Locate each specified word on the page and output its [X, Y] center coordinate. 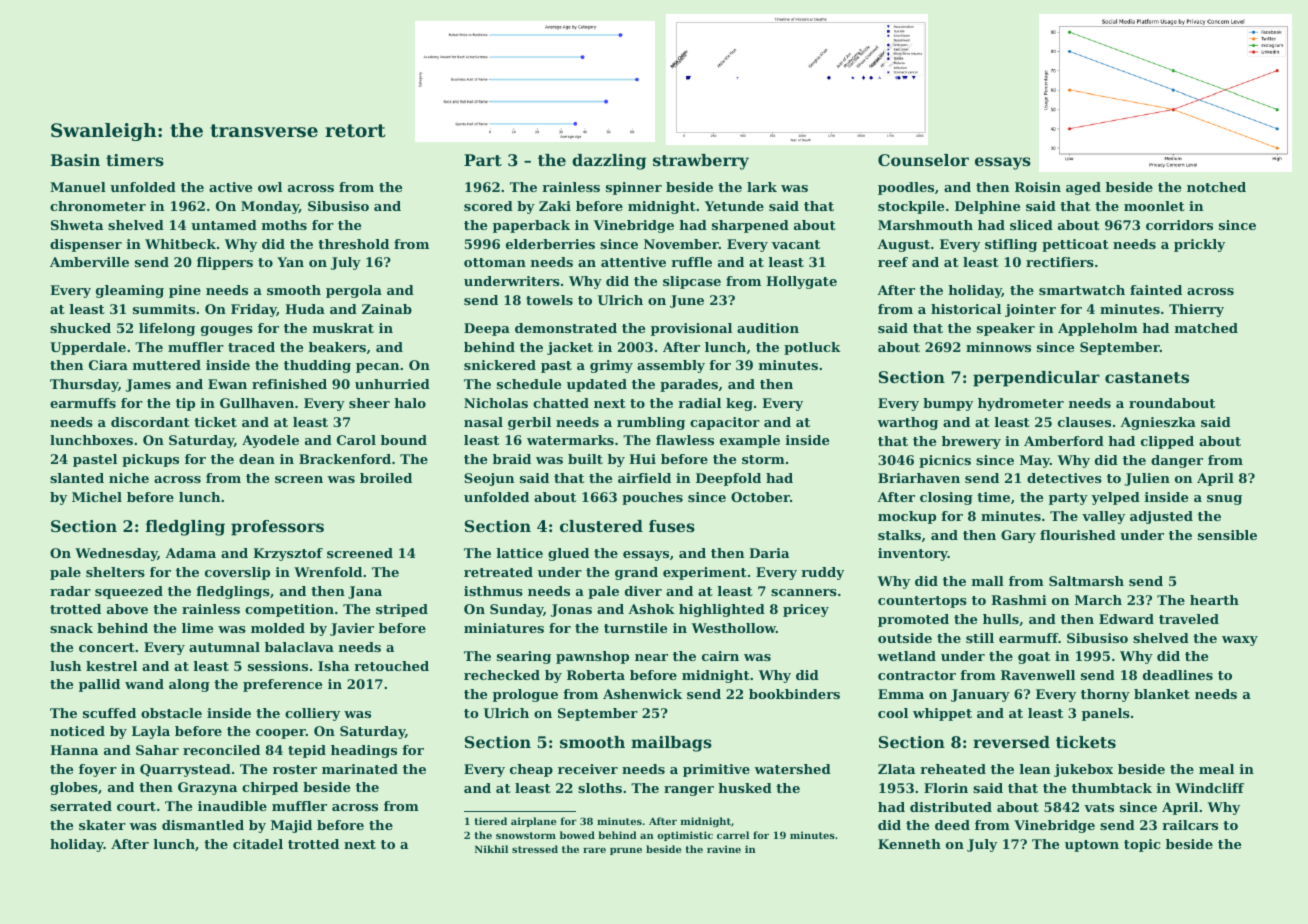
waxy [1240, 641]
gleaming [130, 291]
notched [1216, 187]
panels [1106, 714]
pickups [150, 460]
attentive [633, 262]
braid [512, 459]
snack [71, 628]
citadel [258, 844]
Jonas [571, 610]
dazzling [609, 162]
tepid [307, 751]
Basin [75, 160]
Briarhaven [919, 478]
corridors [1179, 225]
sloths [600, 788]
